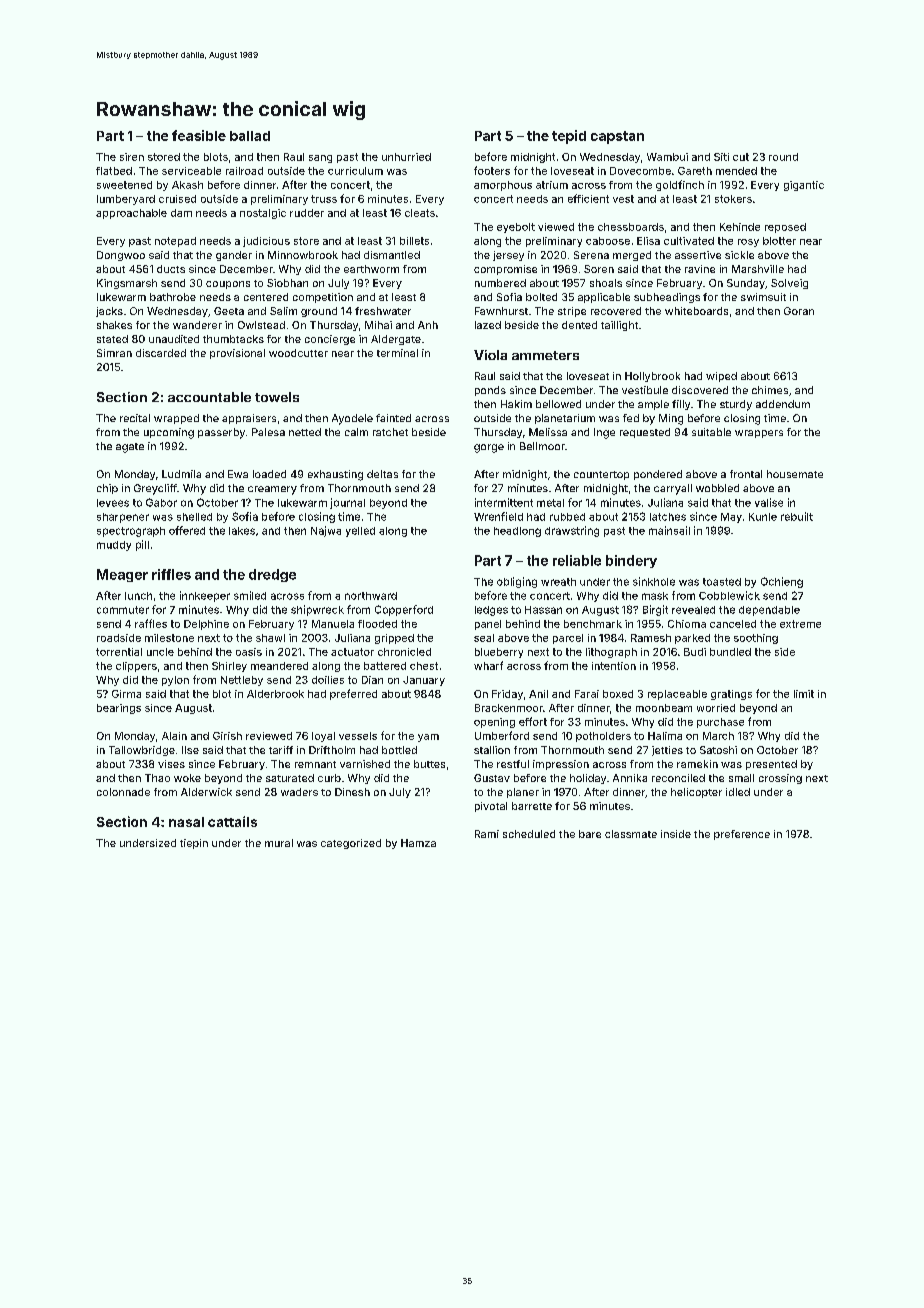  Describe the element at coordinates (330, 340) in the screenshot. I see `concierge` at that location.
